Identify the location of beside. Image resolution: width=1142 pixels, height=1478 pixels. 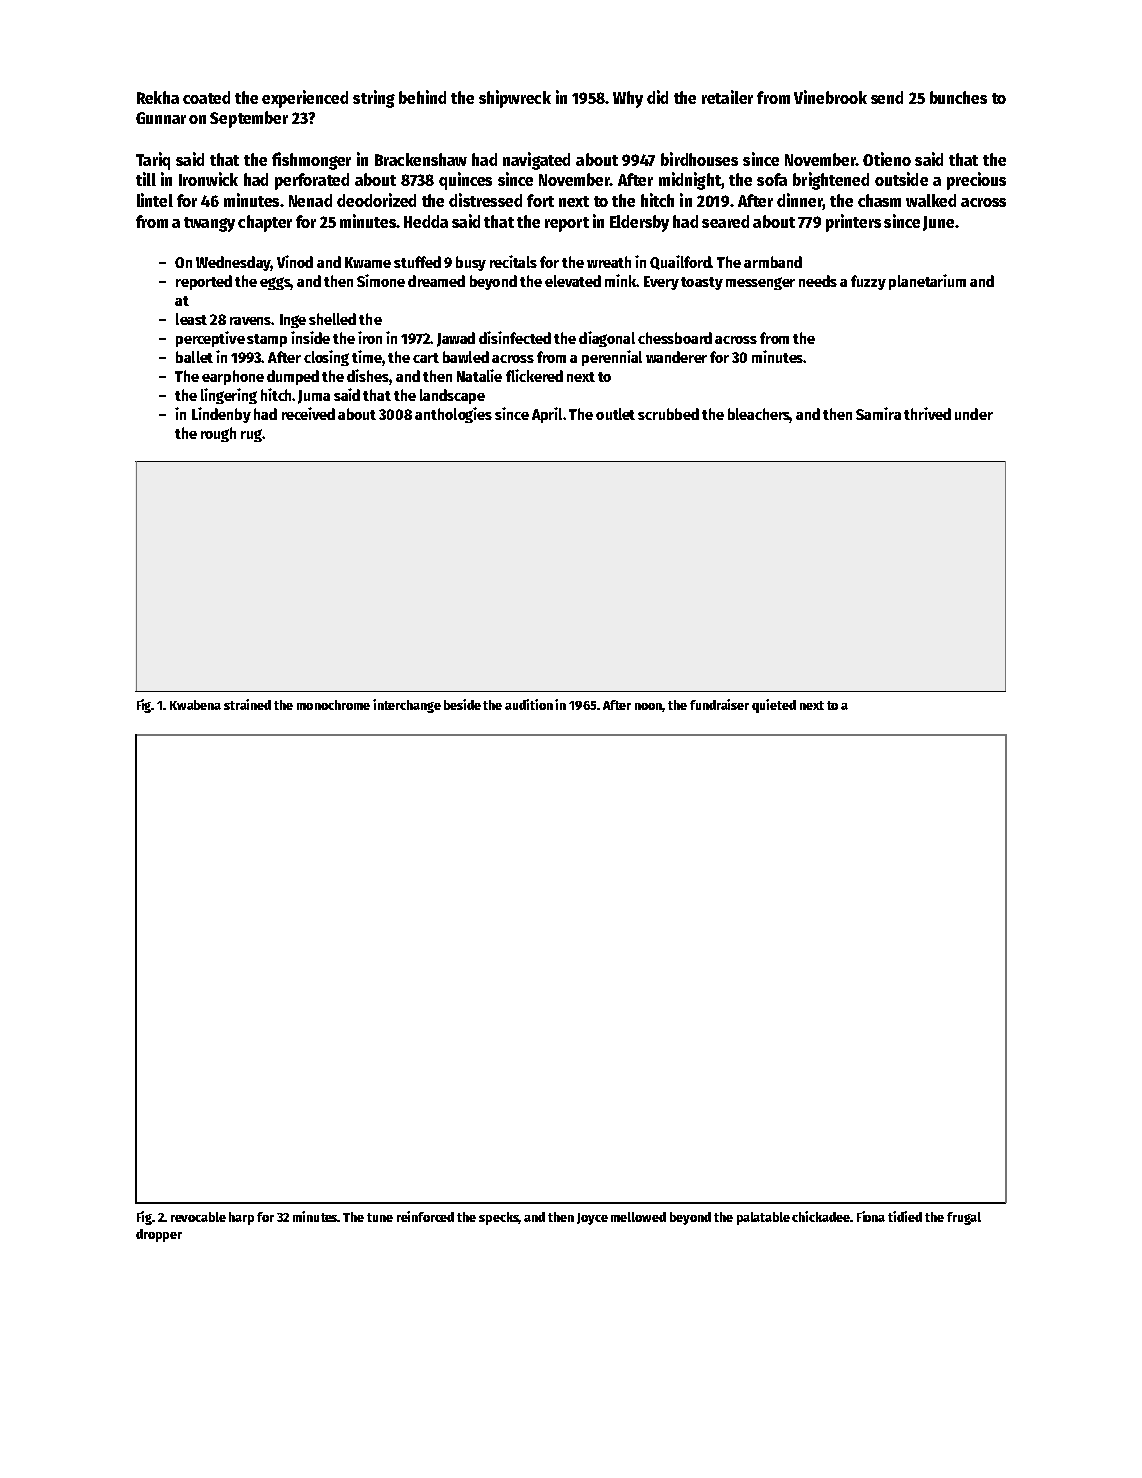
(462, 704).
